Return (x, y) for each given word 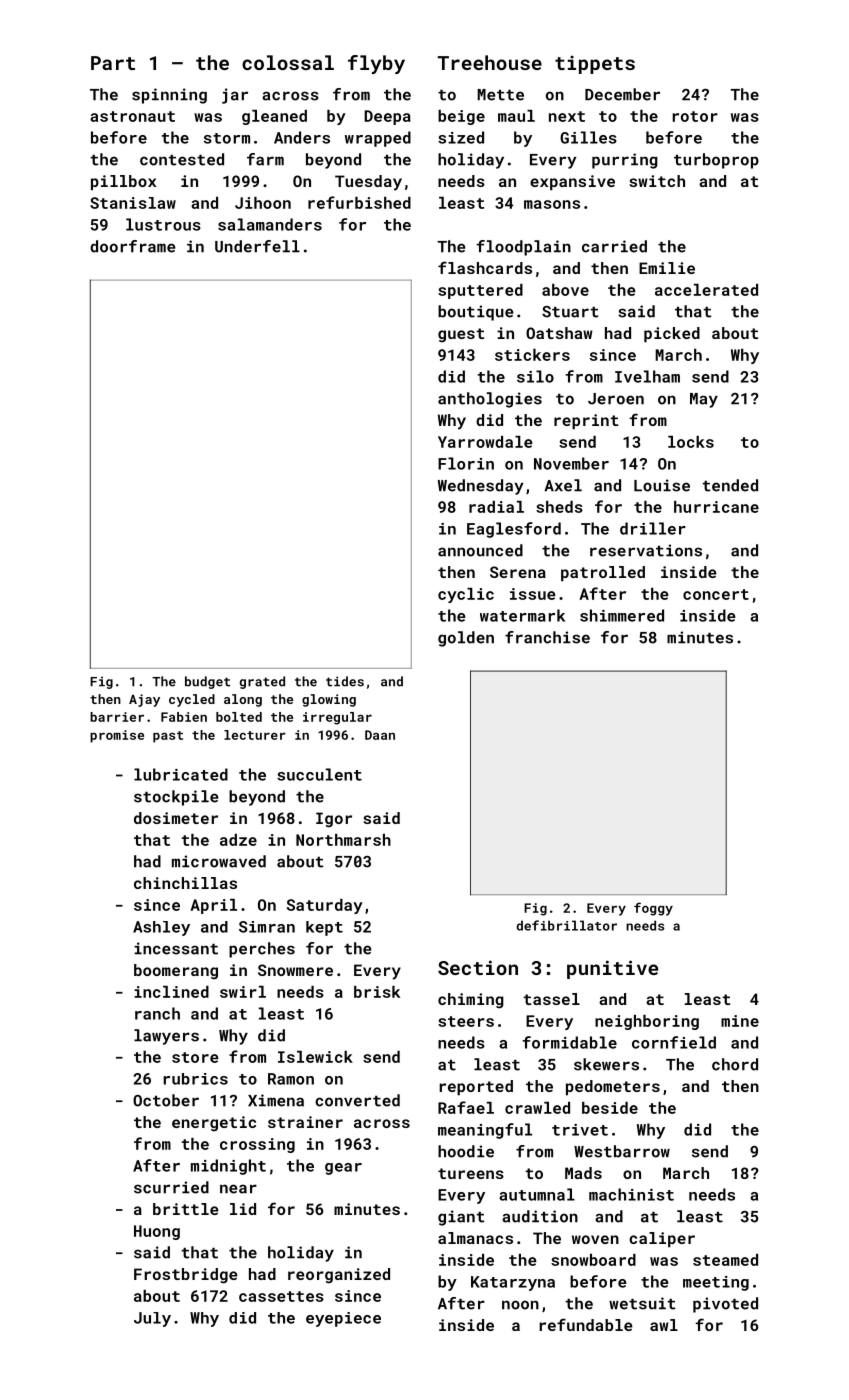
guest (461, 335)
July (152, 1319)
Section (478, 967)
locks (691, 442)
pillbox (123, 182)
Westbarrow (622, 1151)
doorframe (133, 246)
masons (552, 204)
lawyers (166, 1037)
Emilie (667, 268)
